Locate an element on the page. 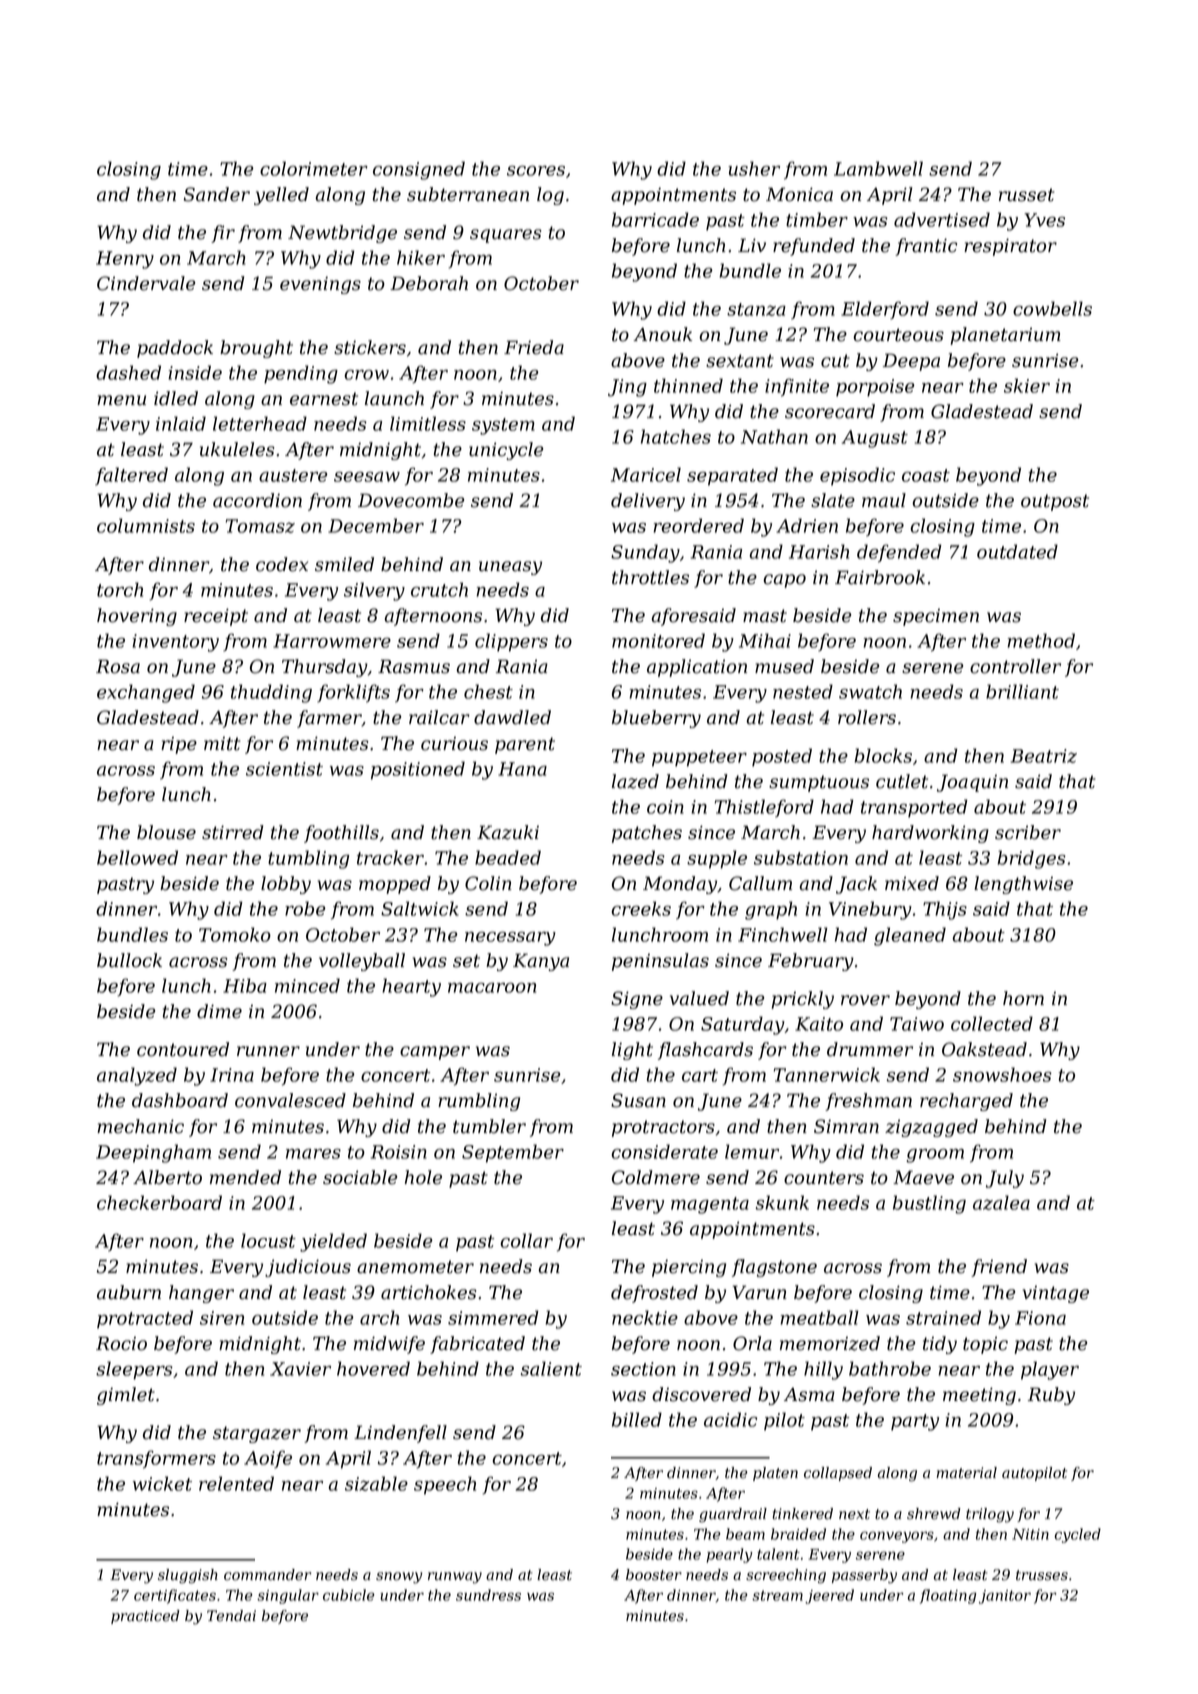 This page has height=1694, width=1198. ripe is located at coordinates (179, 745).
